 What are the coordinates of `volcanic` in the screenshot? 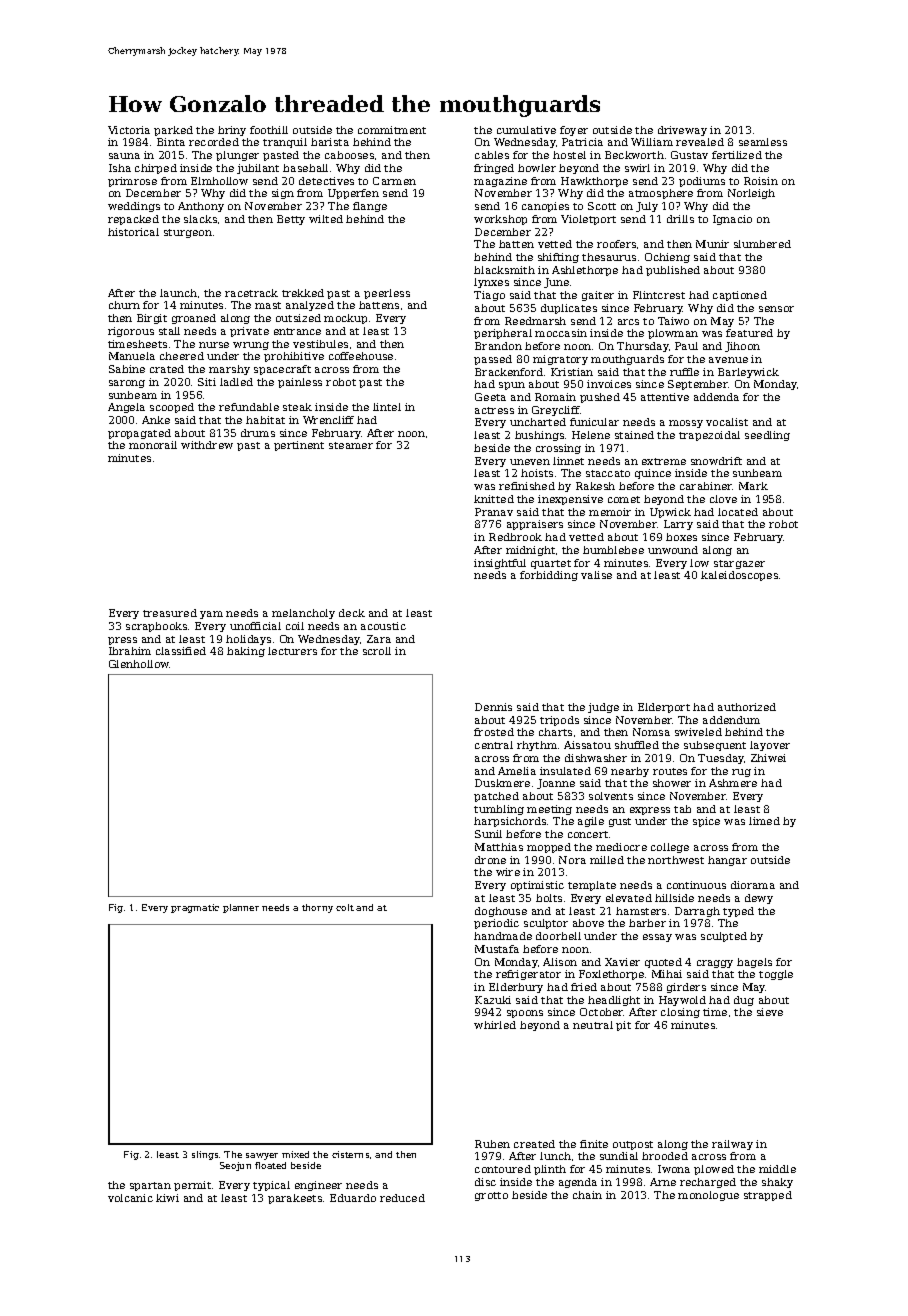 It's located at (130, 1198).
